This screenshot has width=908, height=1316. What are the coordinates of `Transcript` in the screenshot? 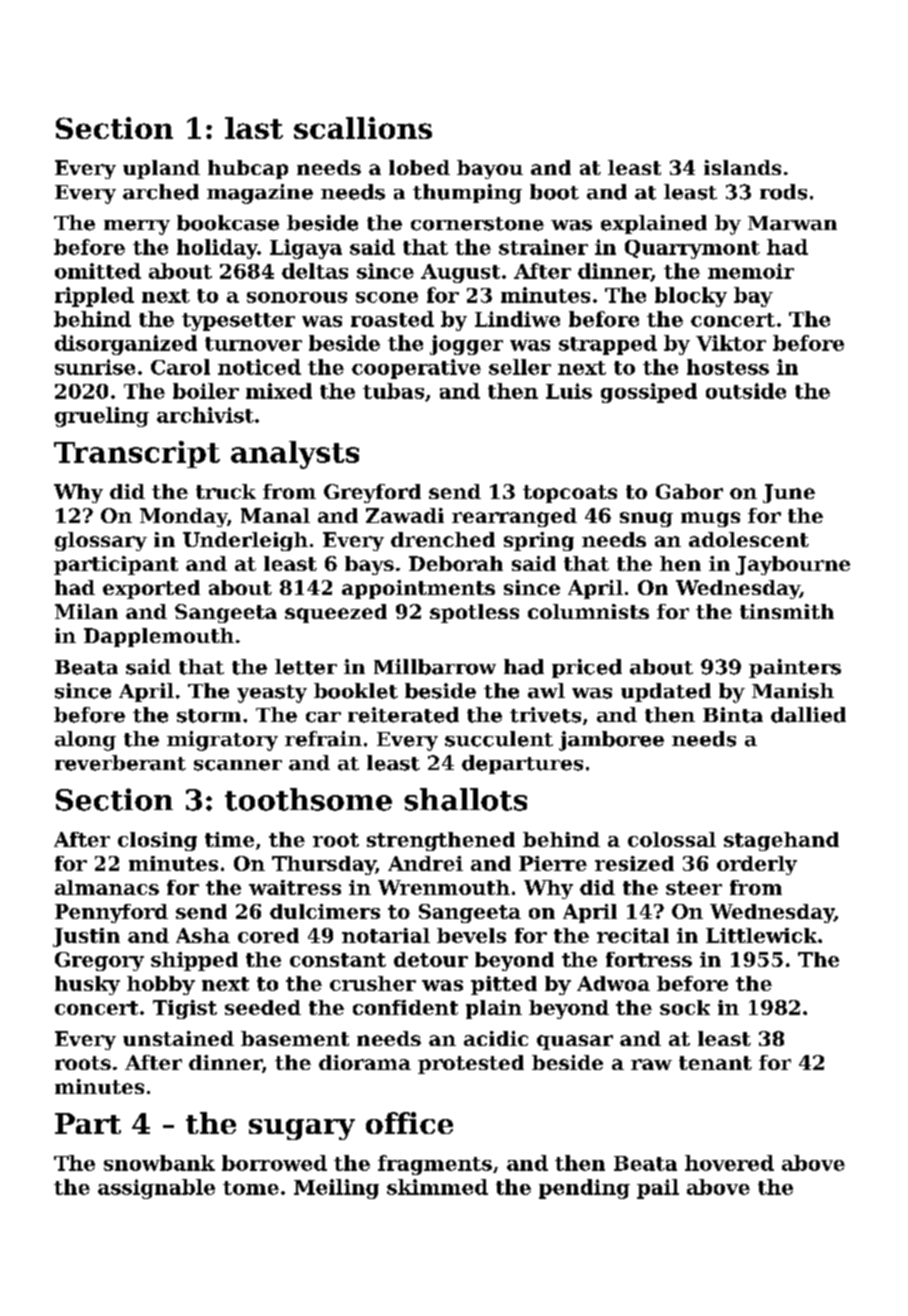 It's located at (137, 454).
